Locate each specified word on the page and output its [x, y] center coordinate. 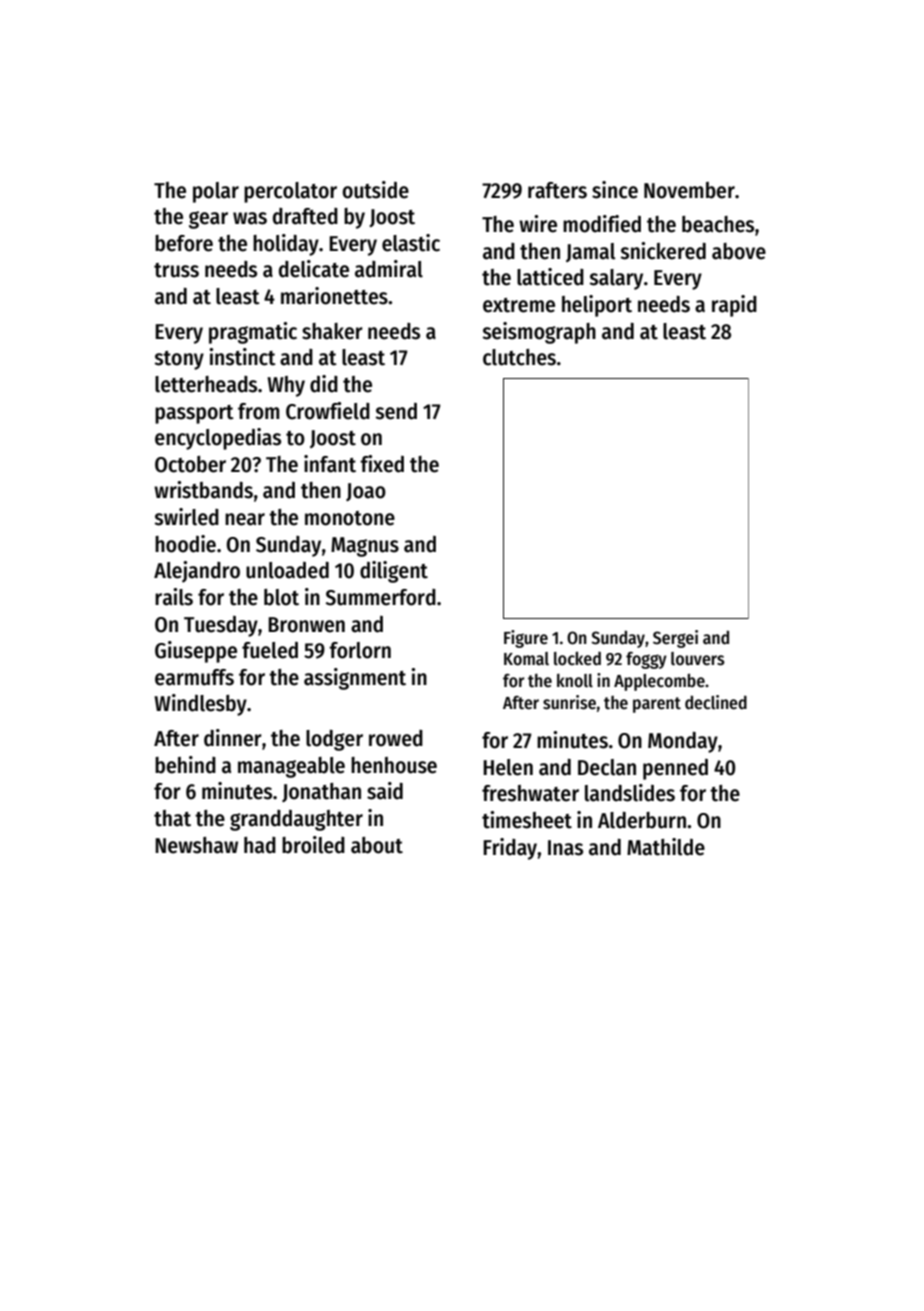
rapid [734, 306]
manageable [291, 767]
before [184, 243]
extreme [519, 305]
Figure [526, 639]
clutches [519, 357]
